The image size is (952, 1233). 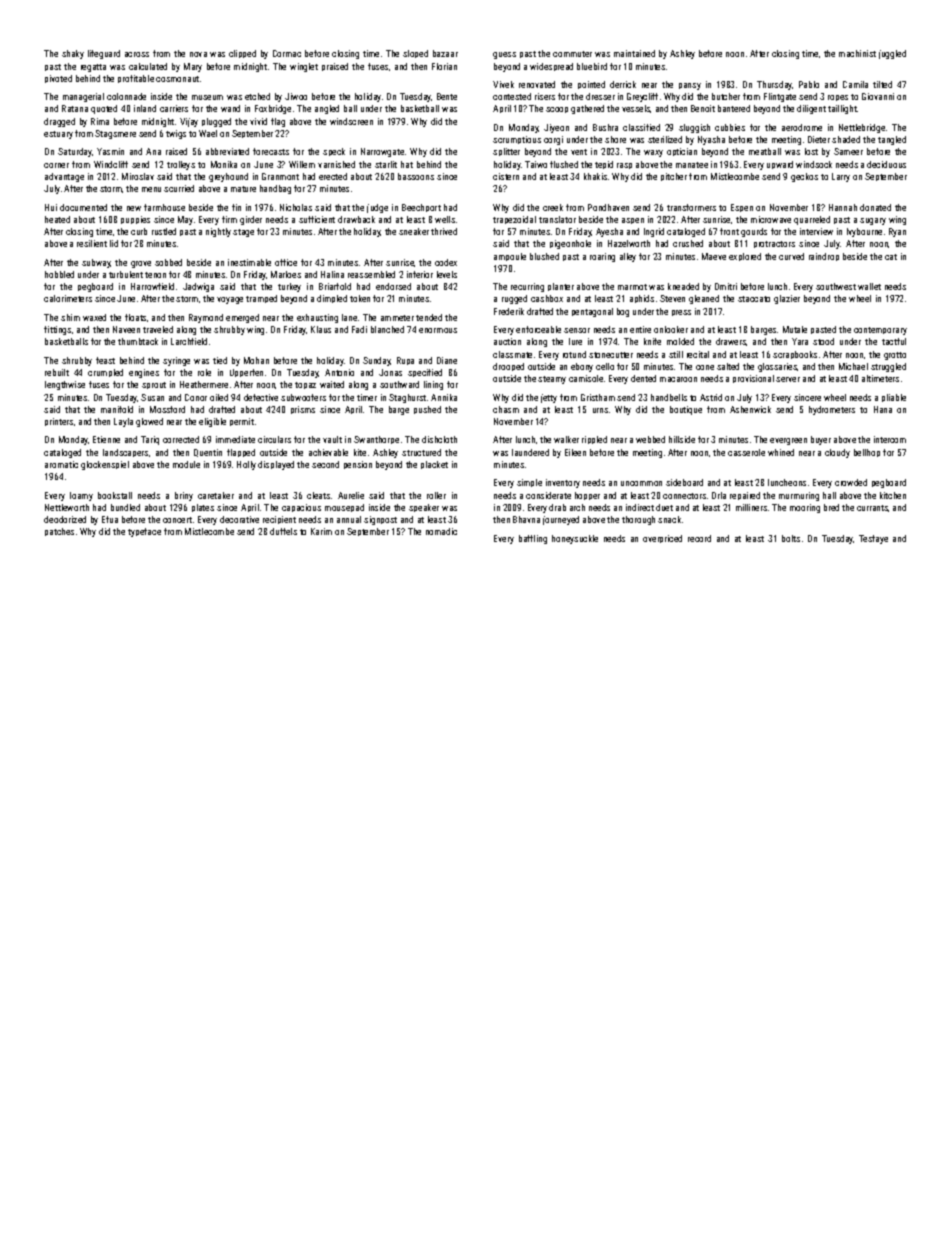 I want to click on honeysuckle, so click(x=575, y=539).
